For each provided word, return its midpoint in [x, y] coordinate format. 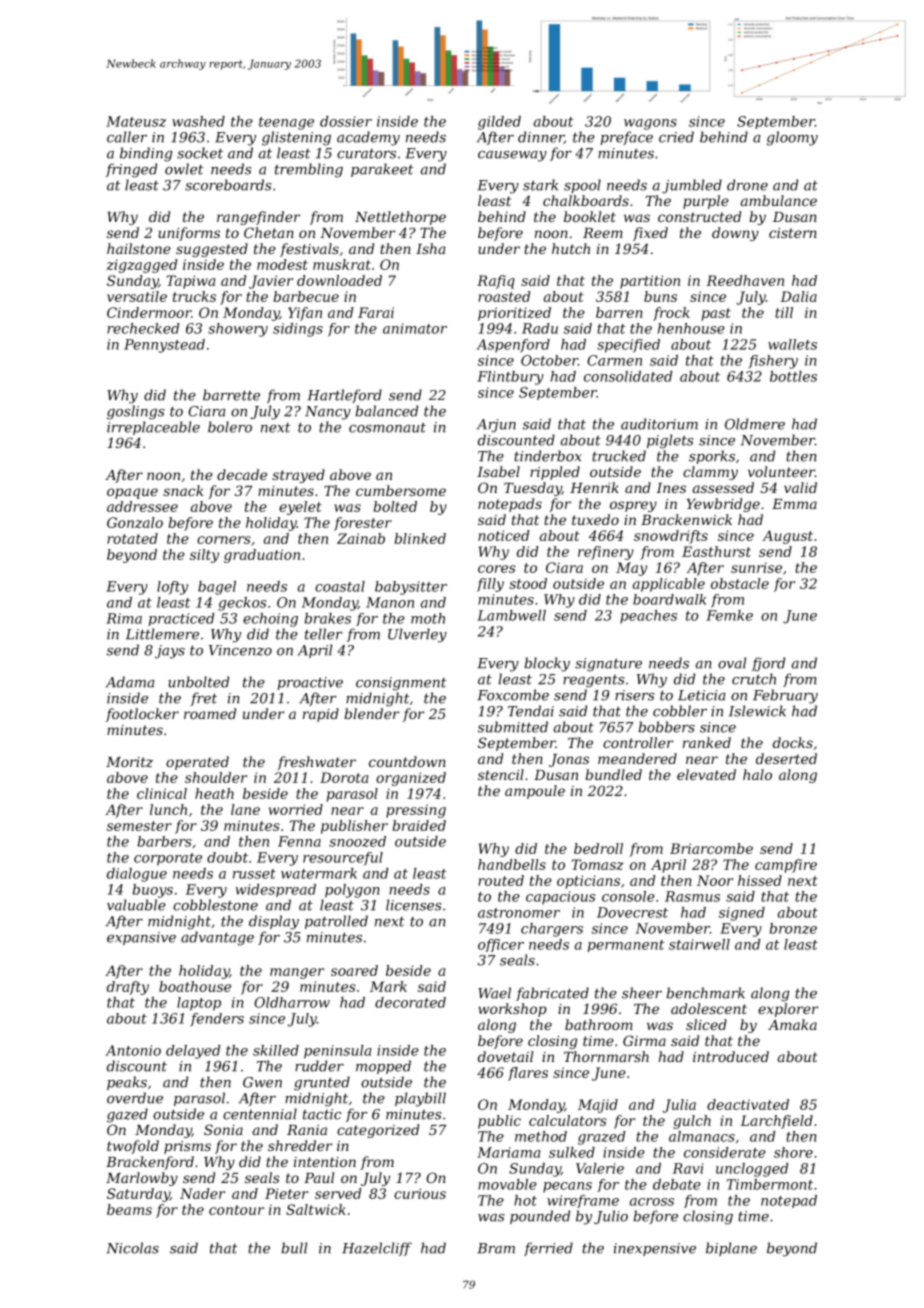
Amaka [792, 1024]
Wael [494, 993]
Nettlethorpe [400, 218]
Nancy [328, 413]
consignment [401, 684]
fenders [217, 1020]
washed [198, 121]
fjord [768, 664]
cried [676, 137]
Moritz [129, 762]
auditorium [659, 424]
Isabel [498, 471]
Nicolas [132, 1248]
